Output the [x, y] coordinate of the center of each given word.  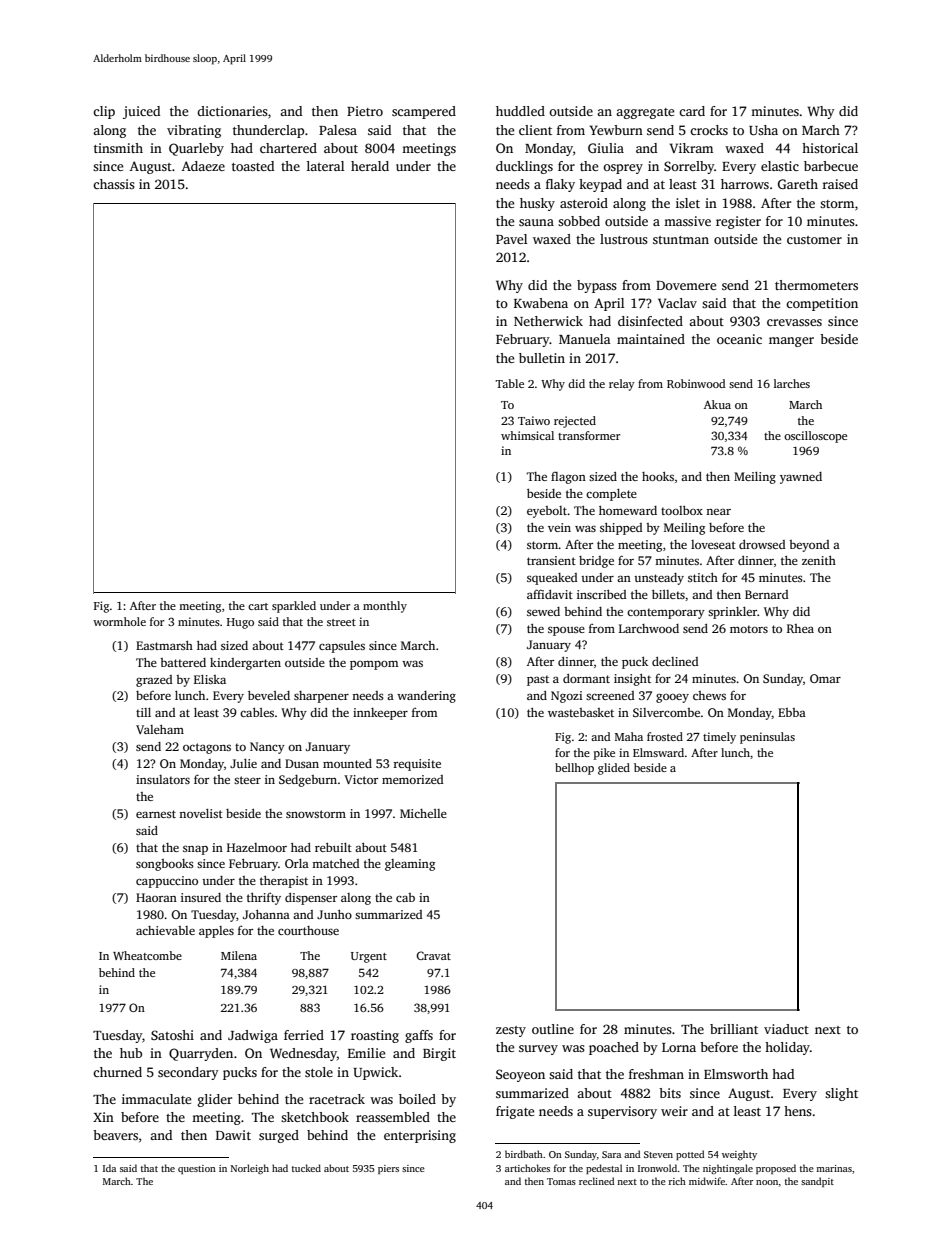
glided [614, 769]
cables [257, 712]
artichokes [527, 1168]
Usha [763, 130]
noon [767, 1182]
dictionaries [232, 111]
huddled [520, 111]
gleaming [410, 865]
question [197, 1169]
